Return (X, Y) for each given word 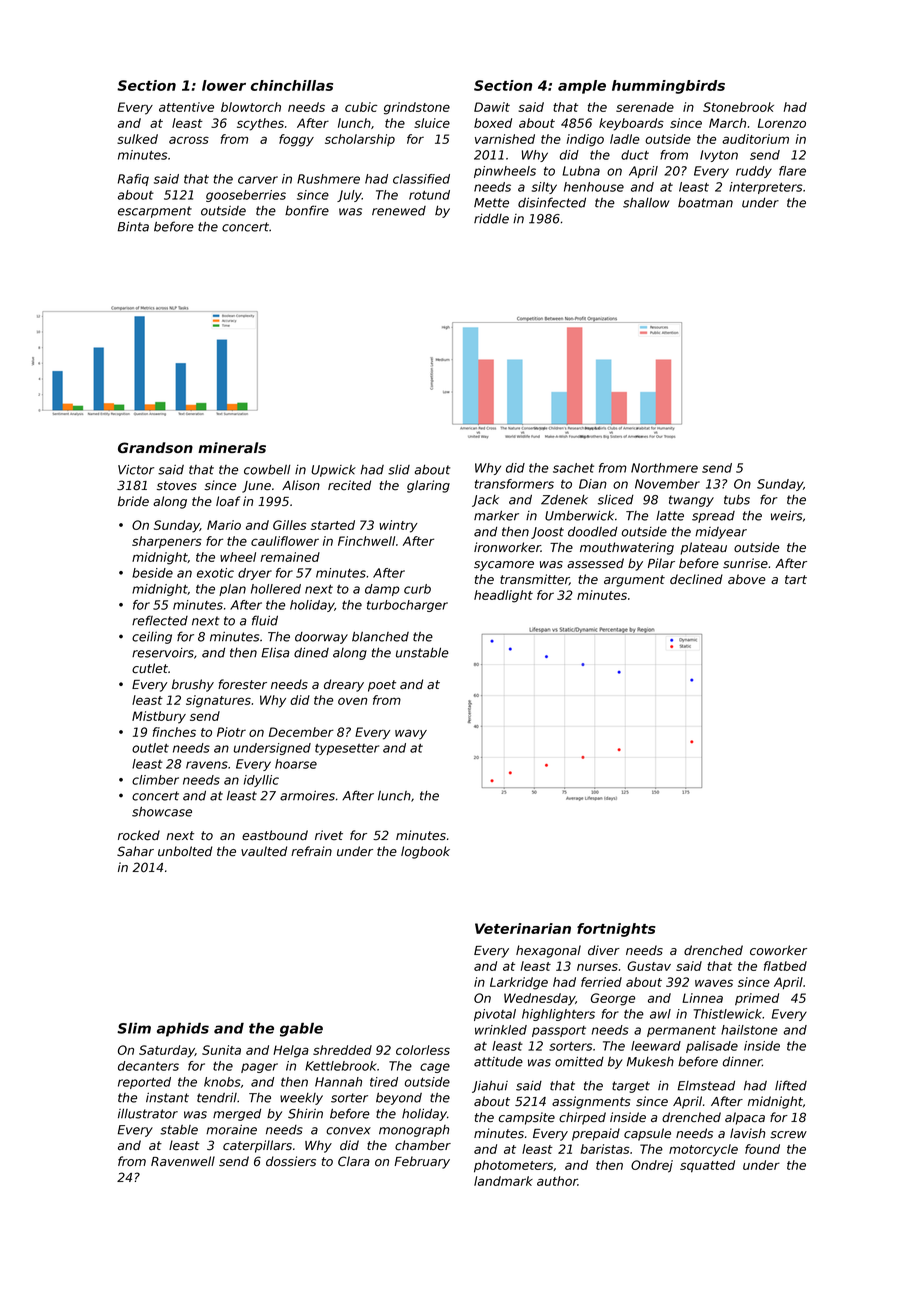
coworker (778, 950)
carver (258, 180)
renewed (399, 211)
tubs (737, 500)
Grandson (155, 447)
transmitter (534, 579)
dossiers (291, 1161)
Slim (134, 1028)
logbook (425, 852)
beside (152, 573)
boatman (705, 203)
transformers (514, 484)
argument (634, 581)
